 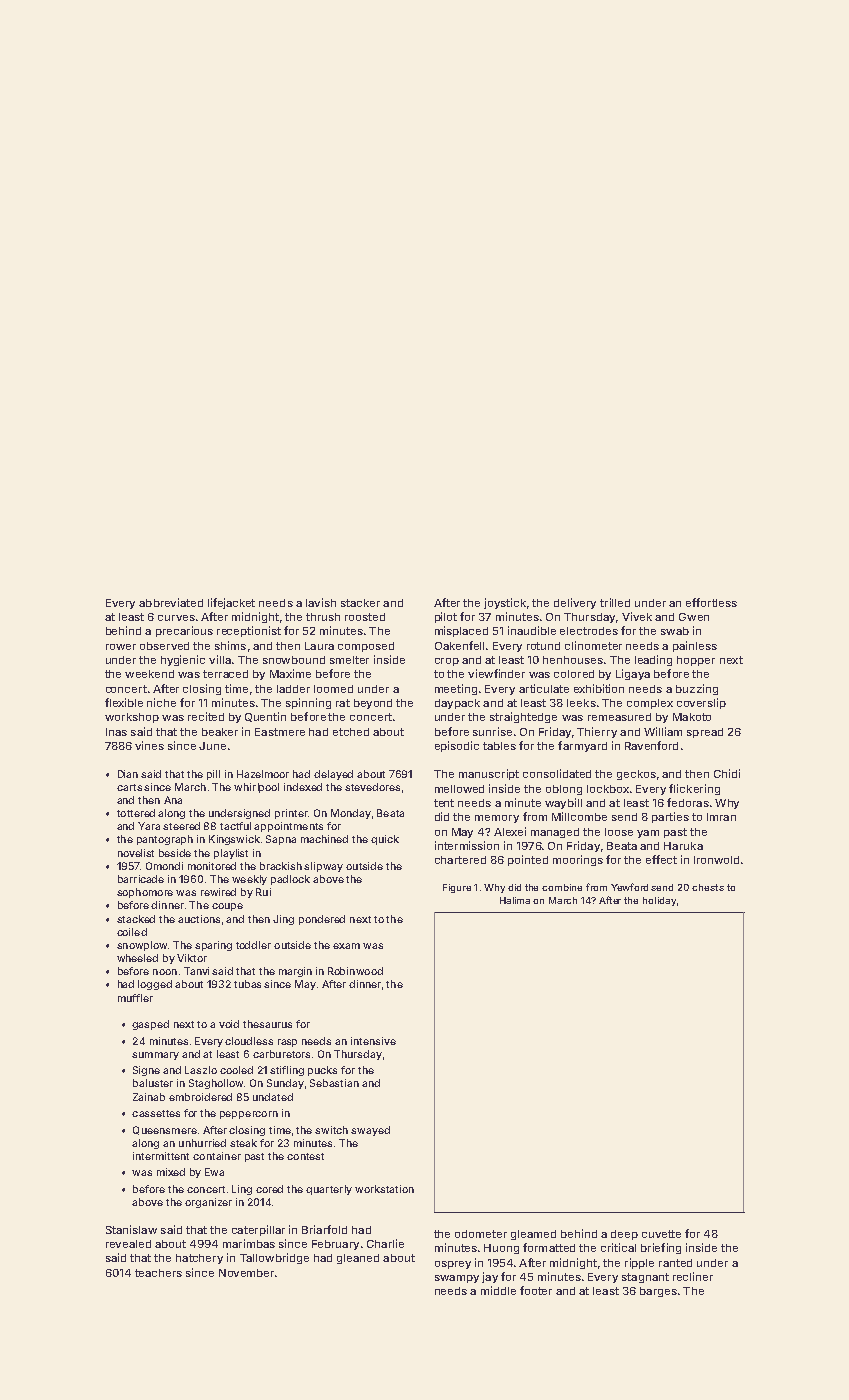 I want to click on cuvette, so click(x=661, y=1234).
